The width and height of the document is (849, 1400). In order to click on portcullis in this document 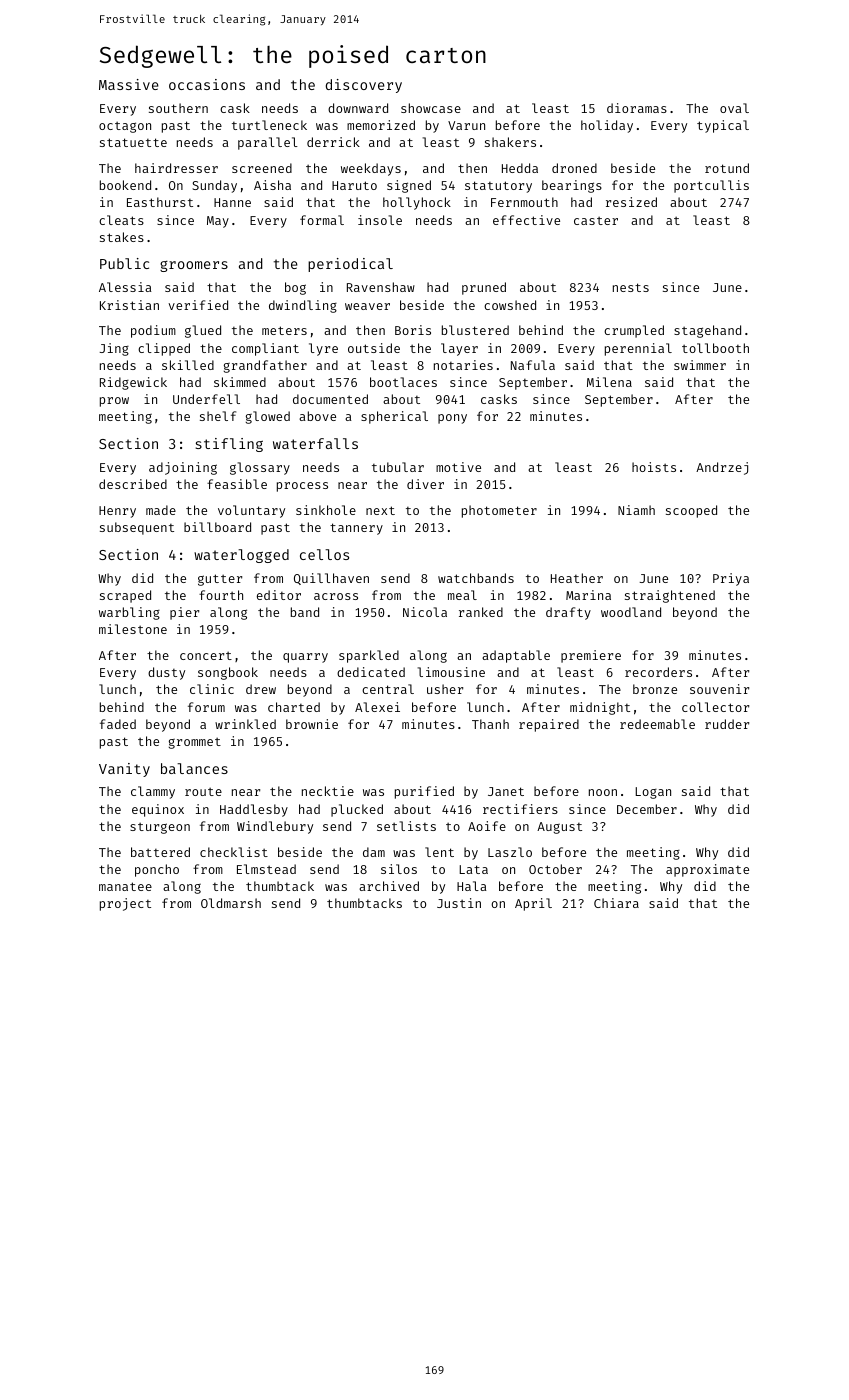, I will do `click(711, 186)`.
